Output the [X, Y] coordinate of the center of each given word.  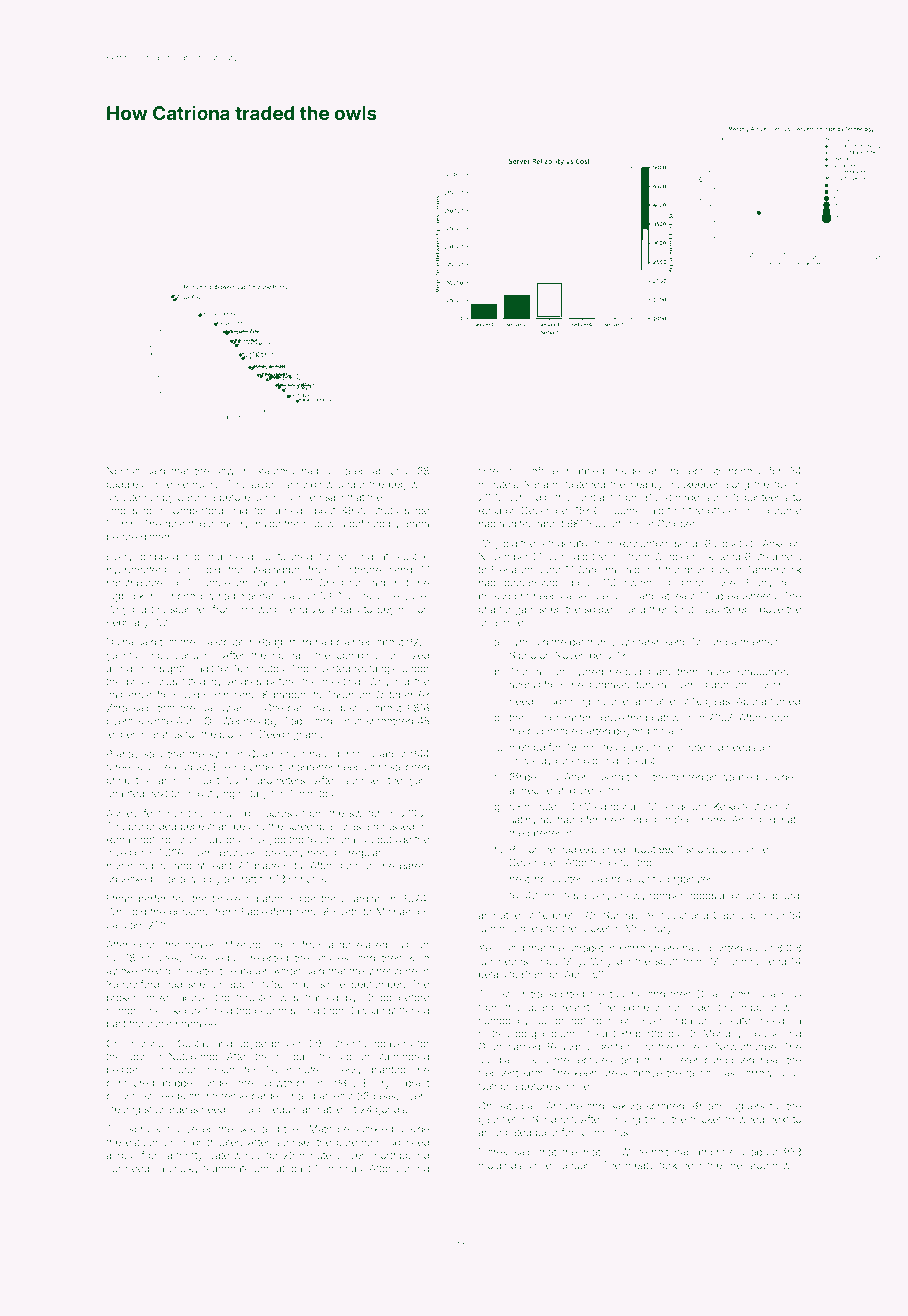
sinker [221, 1070]
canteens [766, 497]
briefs [565, 915]
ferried [785, 701]
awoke [122, 971]
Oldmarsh [206, 695]
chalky [184, 1170]
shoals [344, 609]
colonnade [552, 731]
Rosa [490, 510]
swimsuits [647, 583]
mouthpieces [137, 584]
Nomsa [123, 471]
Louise [765, 1034]
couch [355, 1057]
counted [723, 948]
